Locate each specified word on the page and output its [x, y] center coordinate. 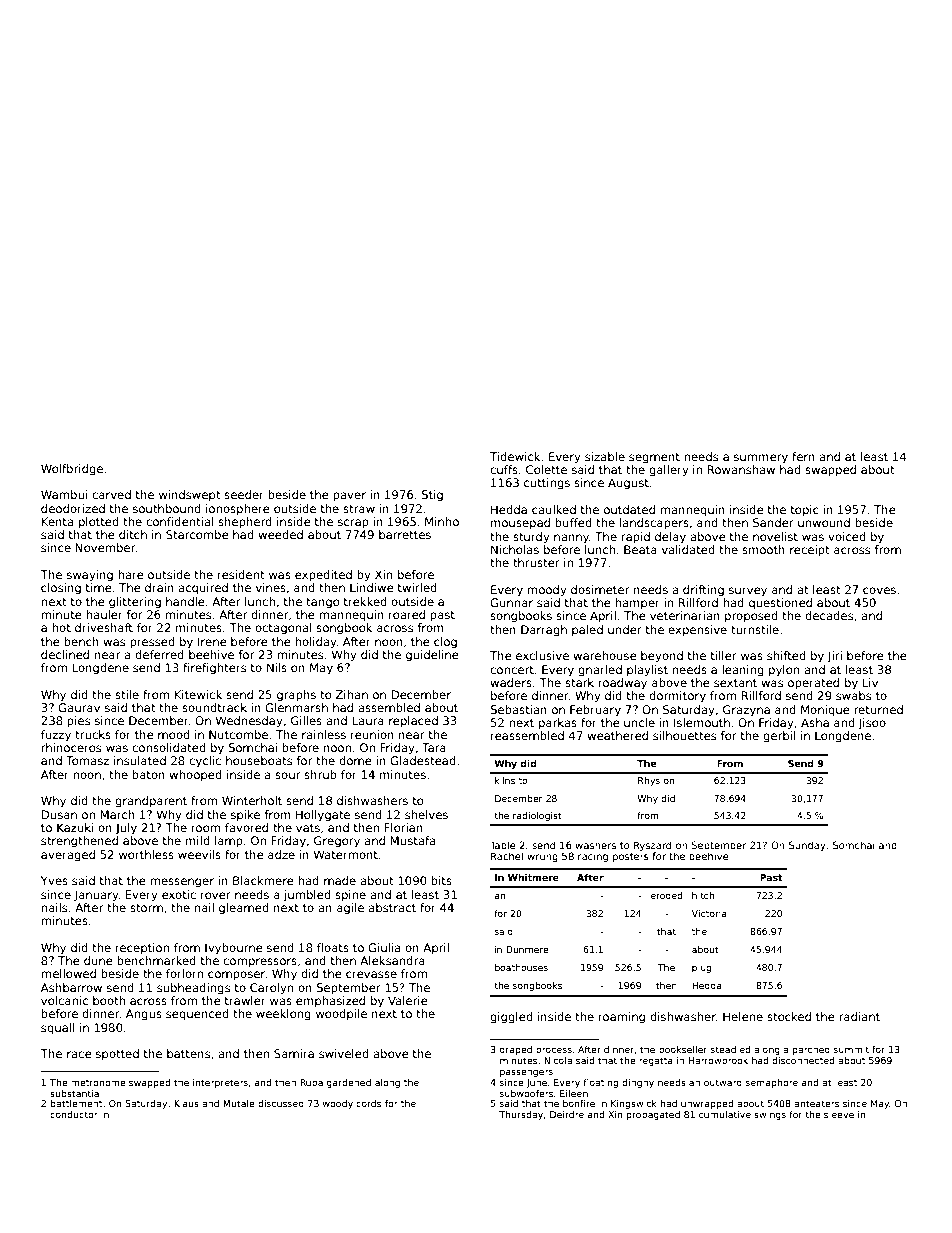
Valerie [408, 1000]
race [79, 1054]
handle [185, 601]
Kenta [57, 521]
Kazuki [75, 827]
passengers [526, 1073]
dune [98, 960]
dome [355, 760]
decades [829, 615]
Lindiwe [372, 587]
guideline [432, 656]
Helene [743, 1016]
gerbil [779, 737]
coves [879, 590]
